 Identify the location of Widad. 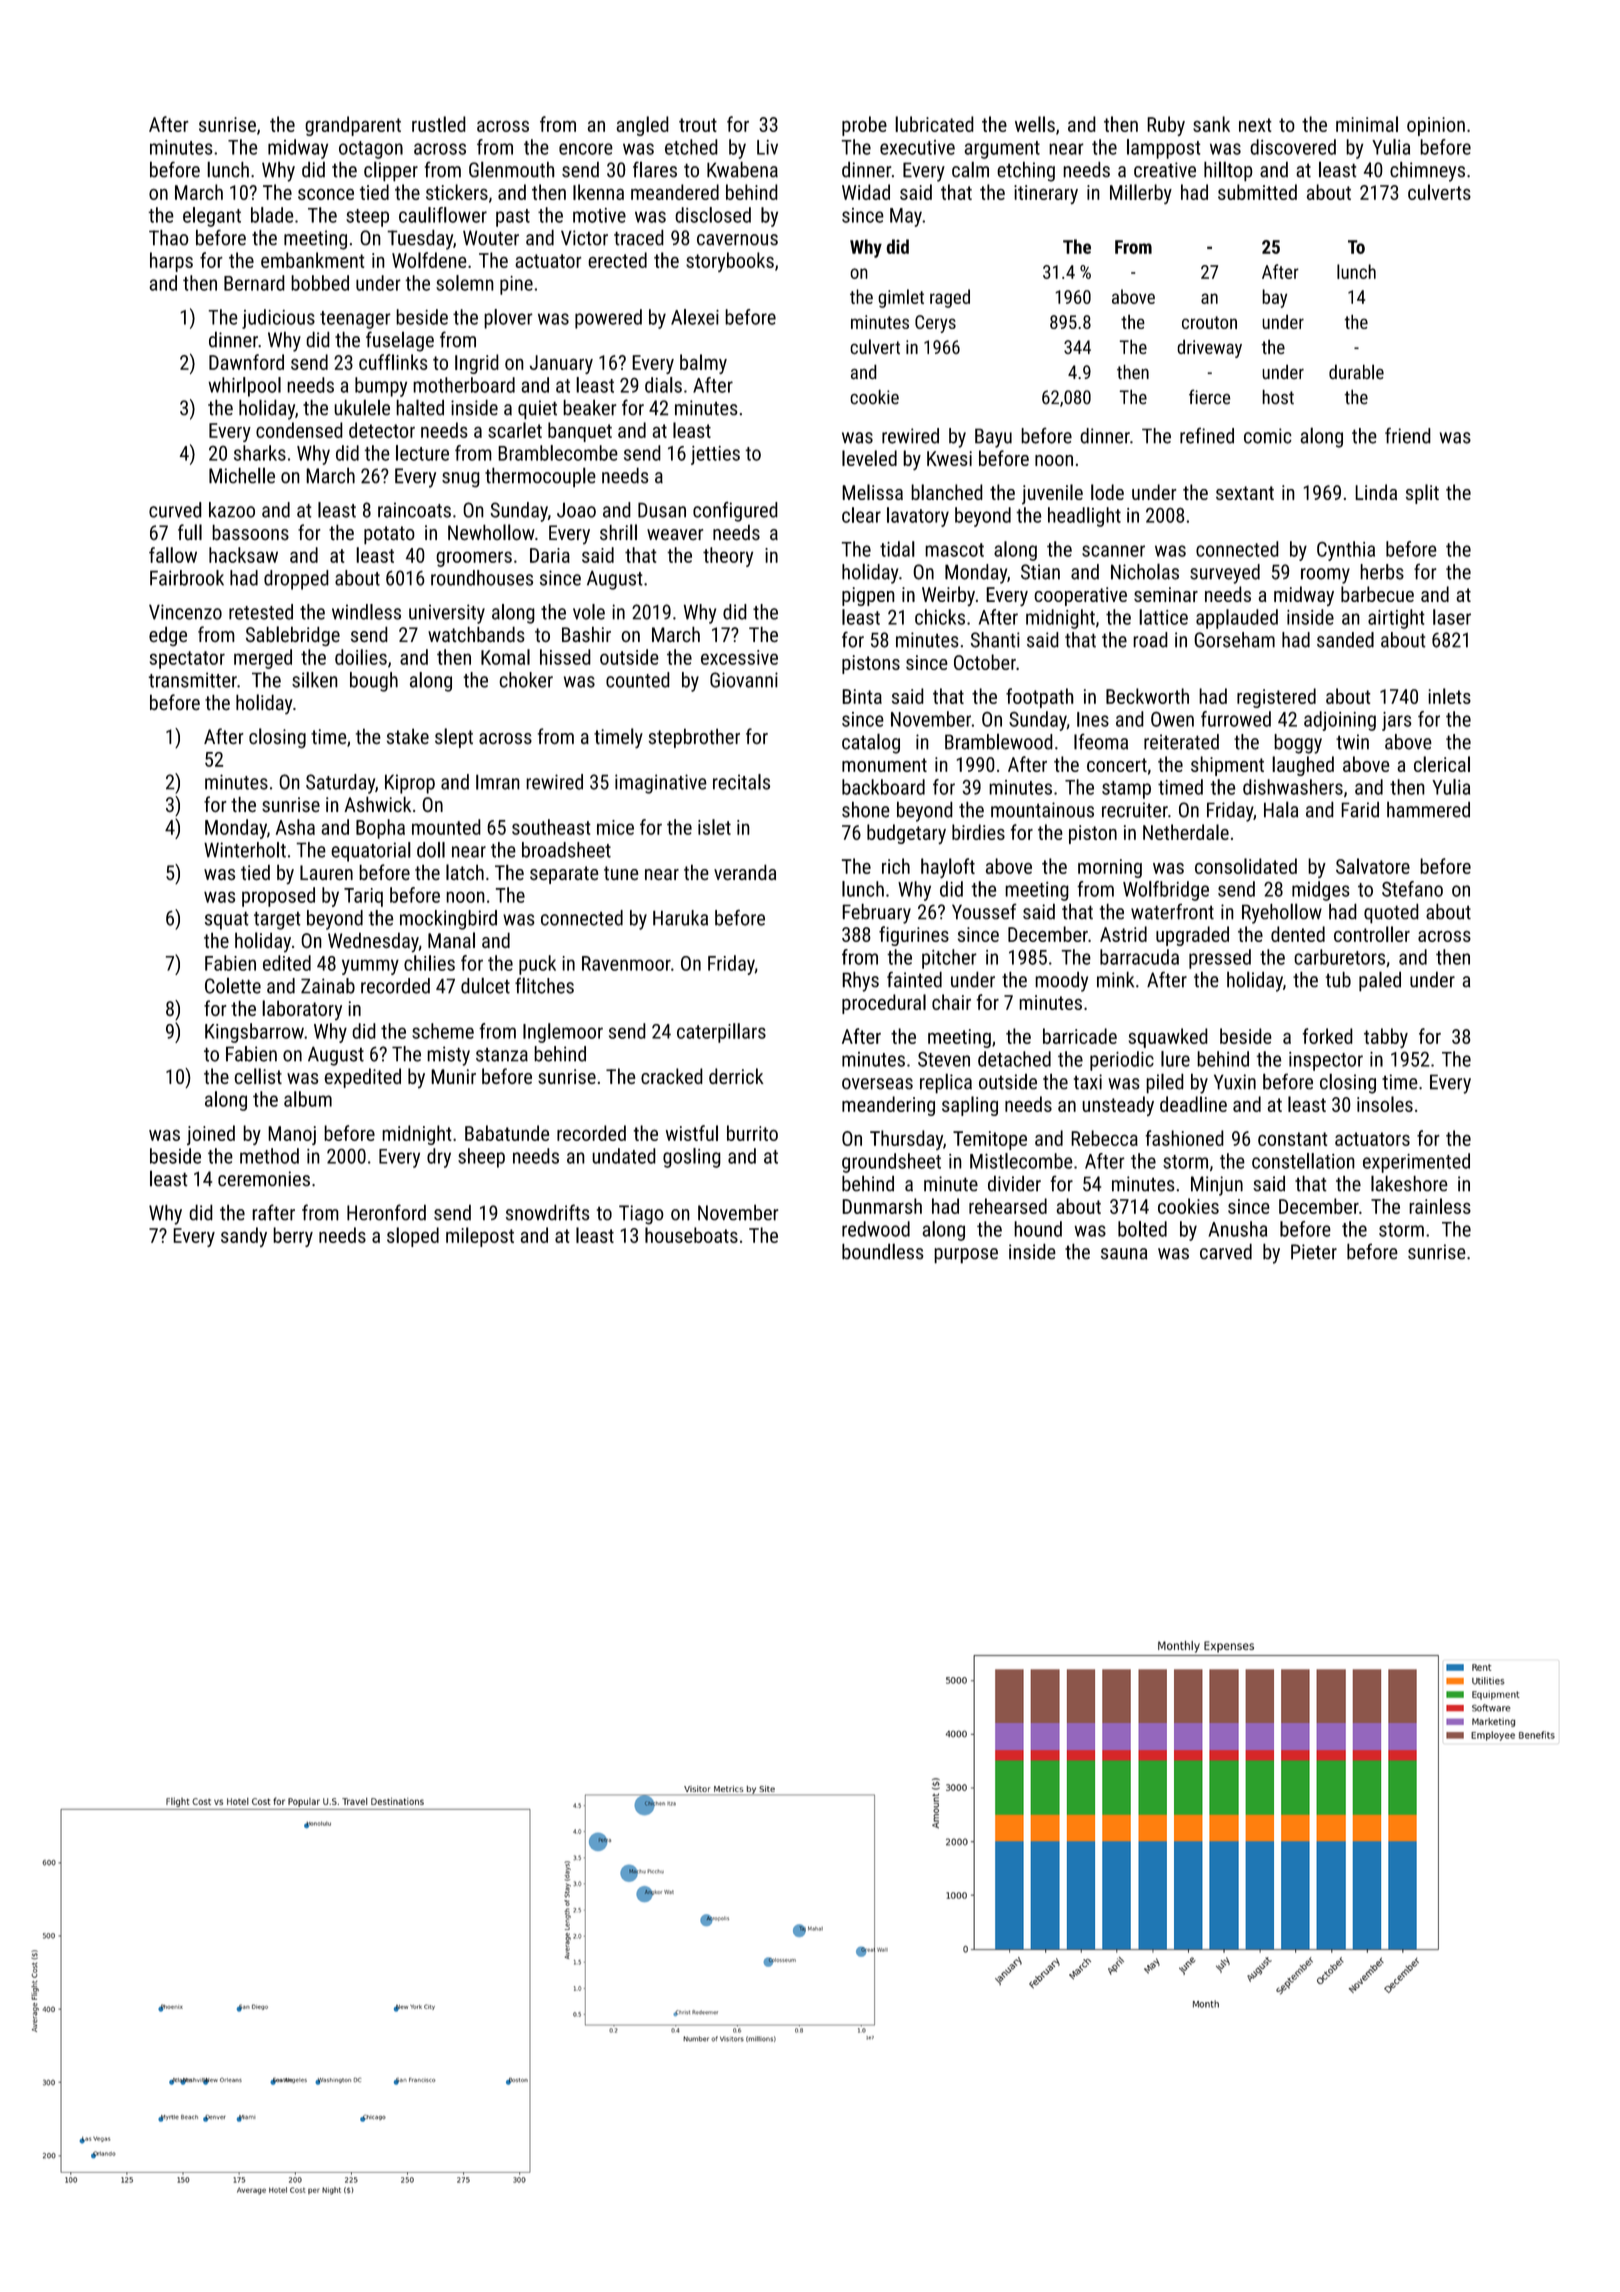
(866, 192).
